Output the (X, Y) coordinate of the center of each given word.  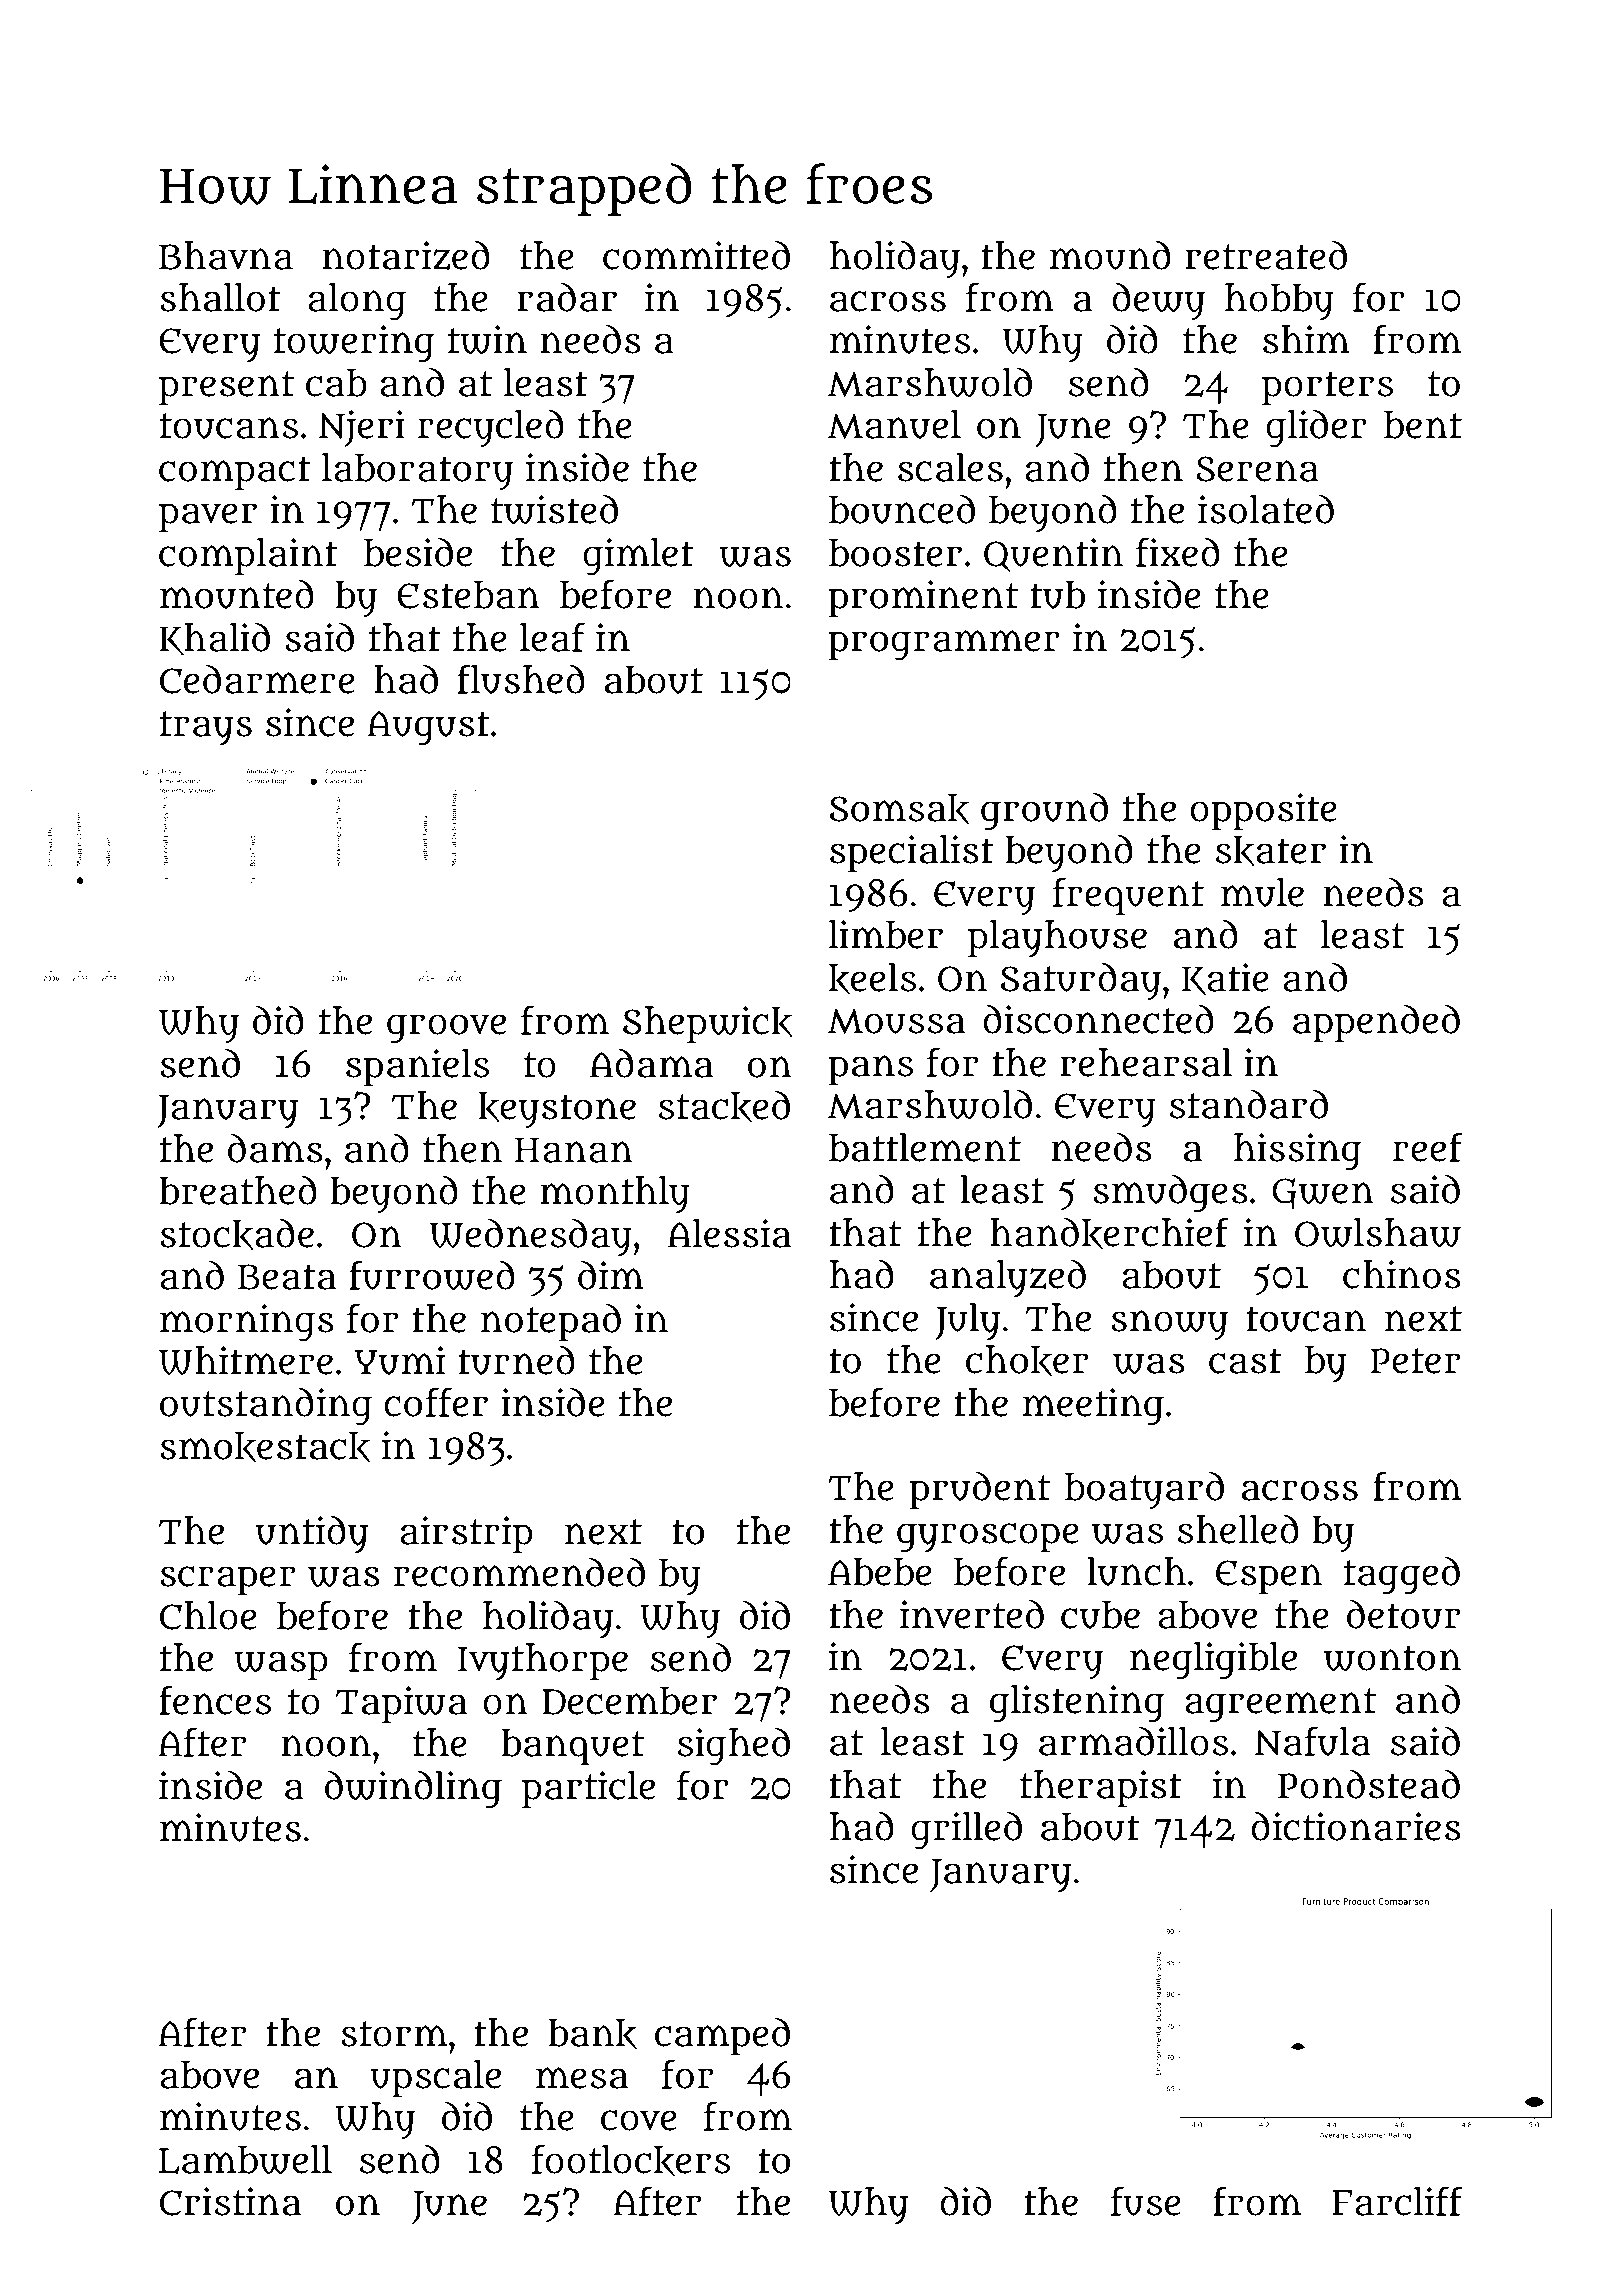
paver (208, 517)
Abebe (880, 1572)
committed (696, 255)
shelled (1238, 1529)
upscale (435, 2078)
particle (588, 1789)
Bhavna (226, 255)
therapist (1101, 1788)
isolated (1266, 509)
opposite (1263, 811)
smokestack (265, 1447)
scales (950, 467)
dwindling (413, 1789)
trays (206, 728)
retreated (1266, 255)
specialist (912, 853)
